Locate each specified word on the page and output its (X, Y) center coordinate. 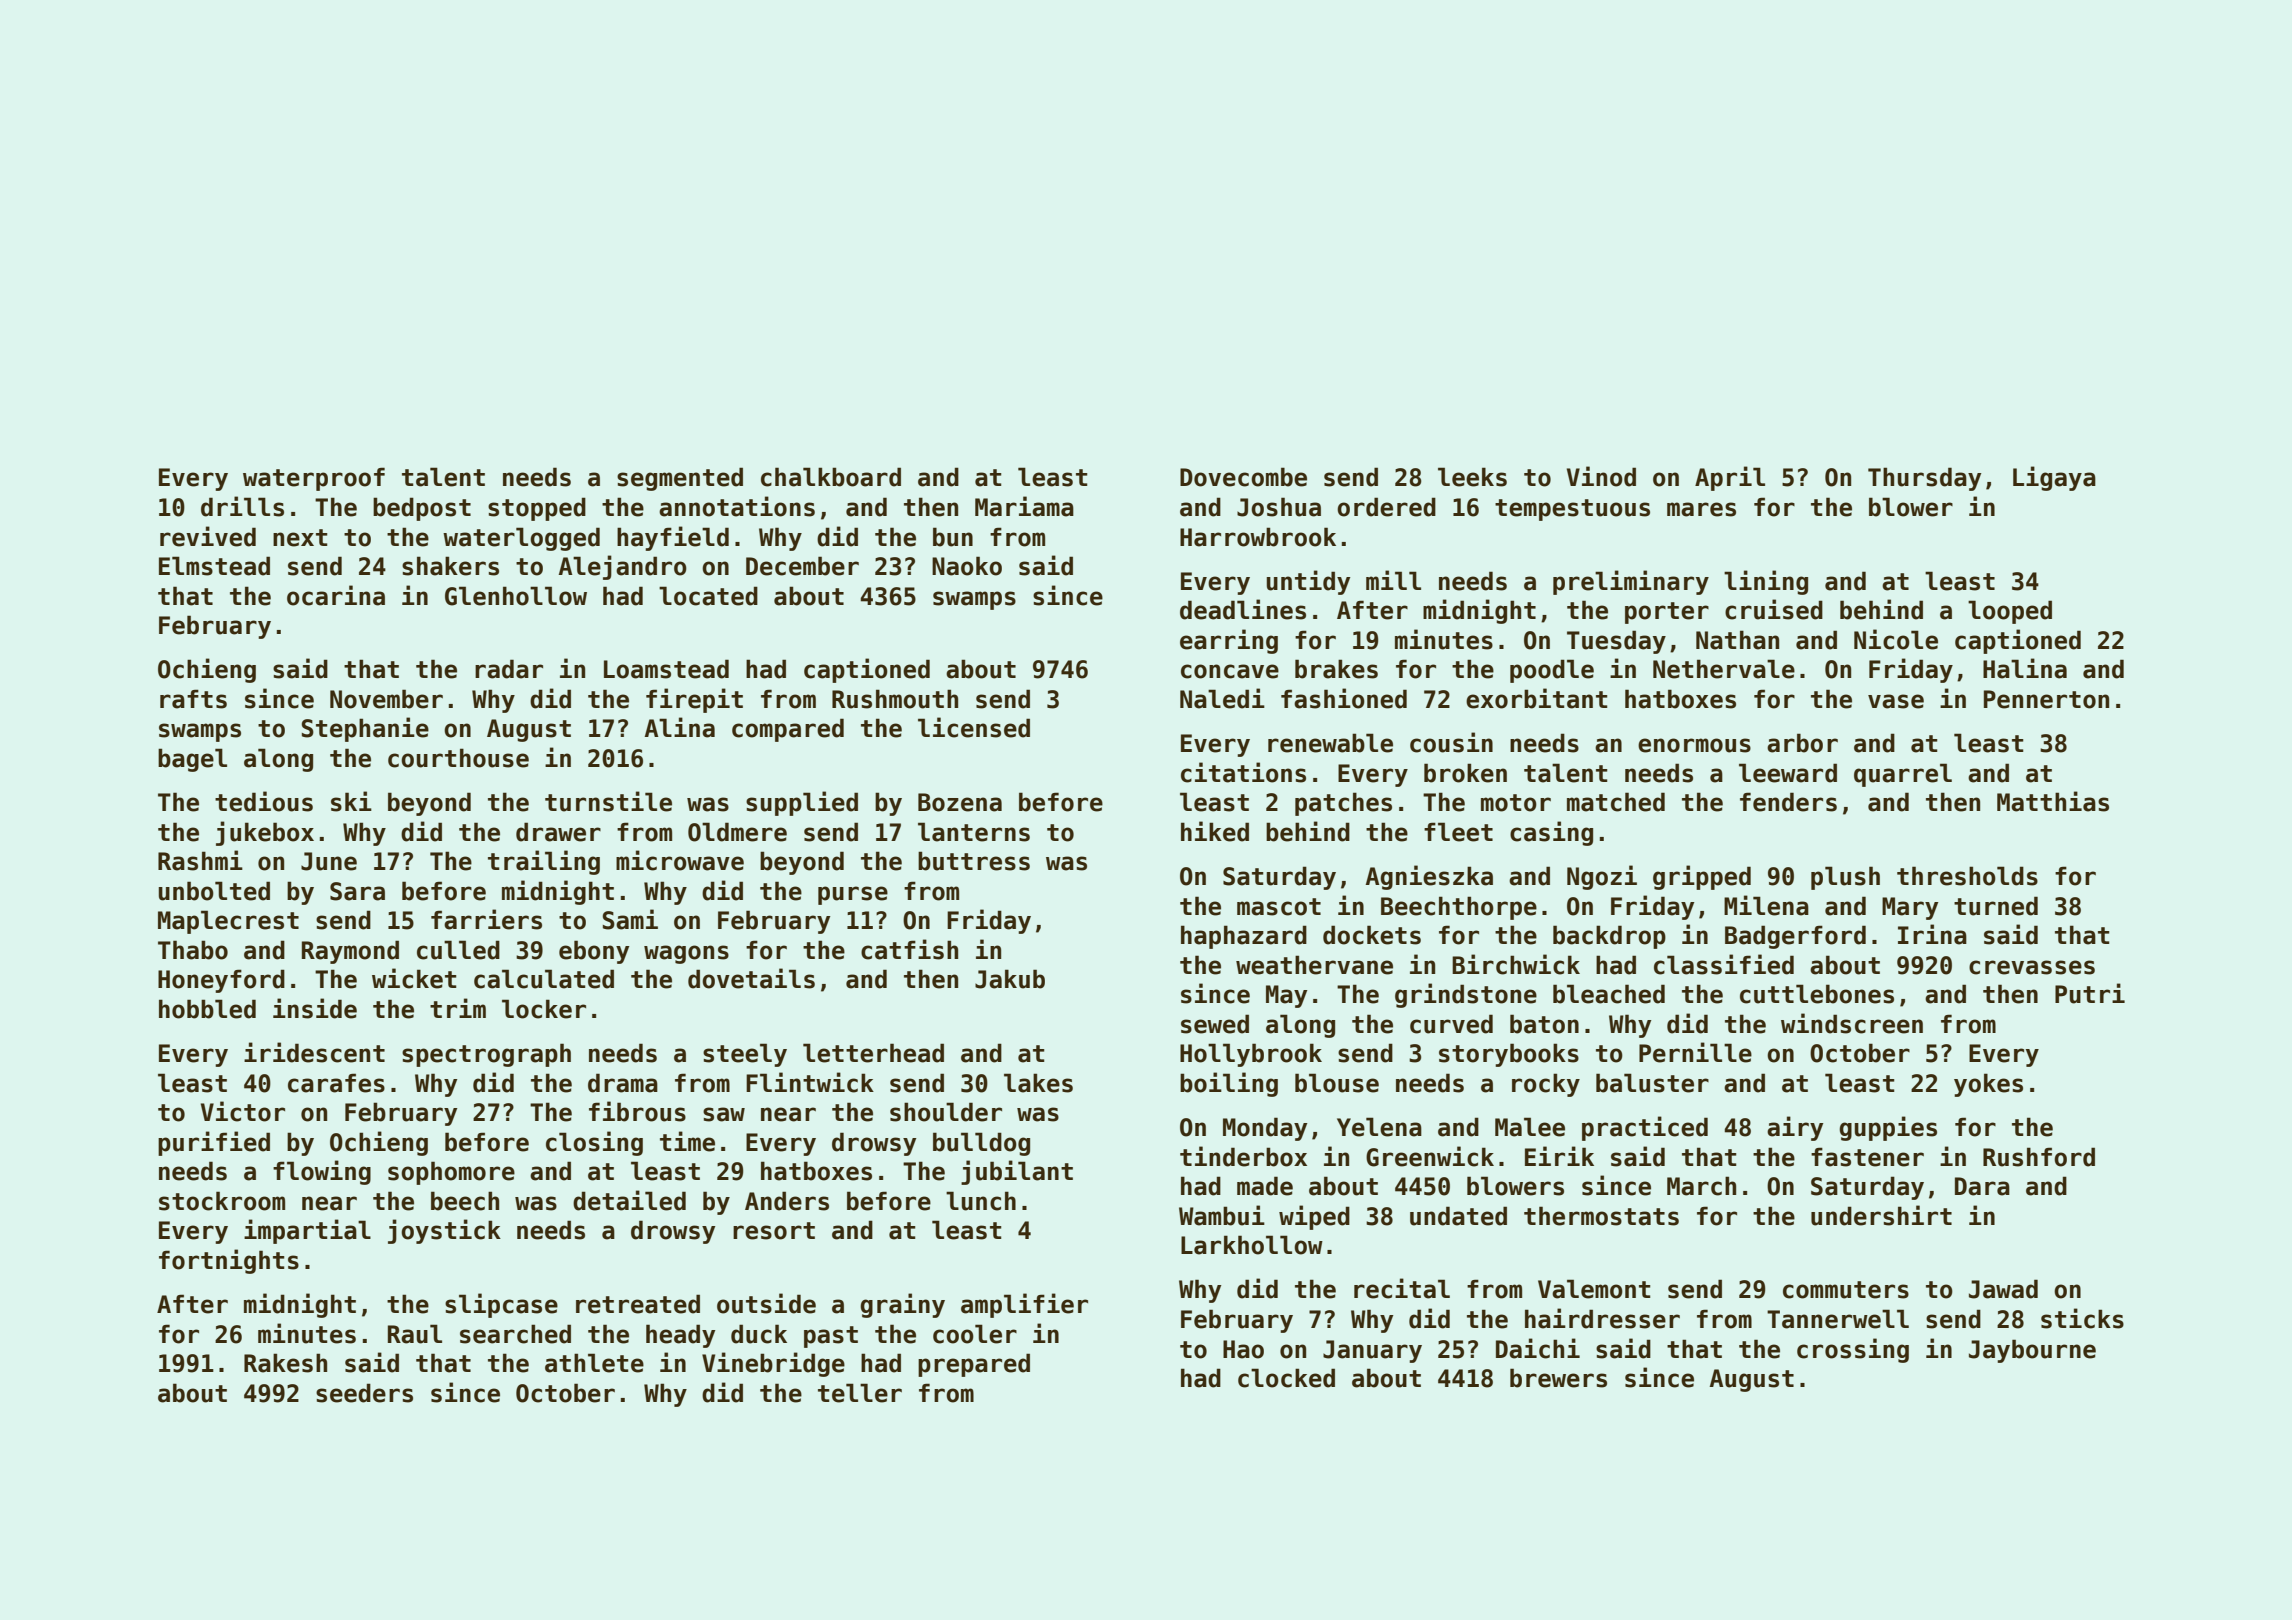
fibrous (637, 1111)
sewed (1215, 1024)
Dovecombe (1243, 477)
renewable (1330, 743)
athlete (594, 1363)
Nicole (1896, 639)
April (1730, 478)
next (300, 538)
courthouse (458, 758)
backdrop (1609, 937)
